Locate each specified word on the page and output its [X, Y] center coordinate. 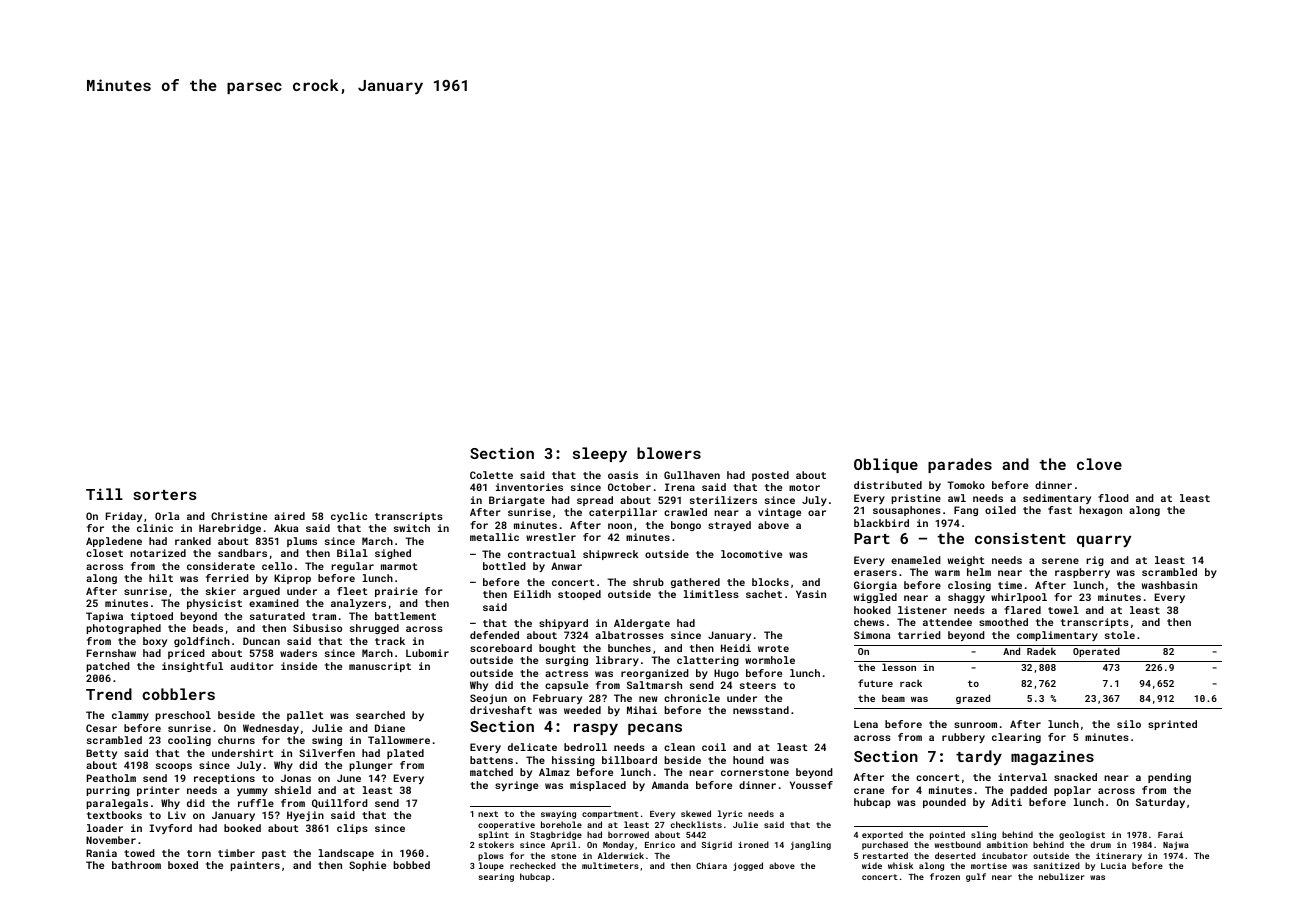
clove [1099, 464]
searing [496, 877]
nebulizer [1062, 876]
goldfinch [202, 642]
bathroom [136, 865]
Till [104, 494]
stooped [579, 595]
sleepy [600, 455]
